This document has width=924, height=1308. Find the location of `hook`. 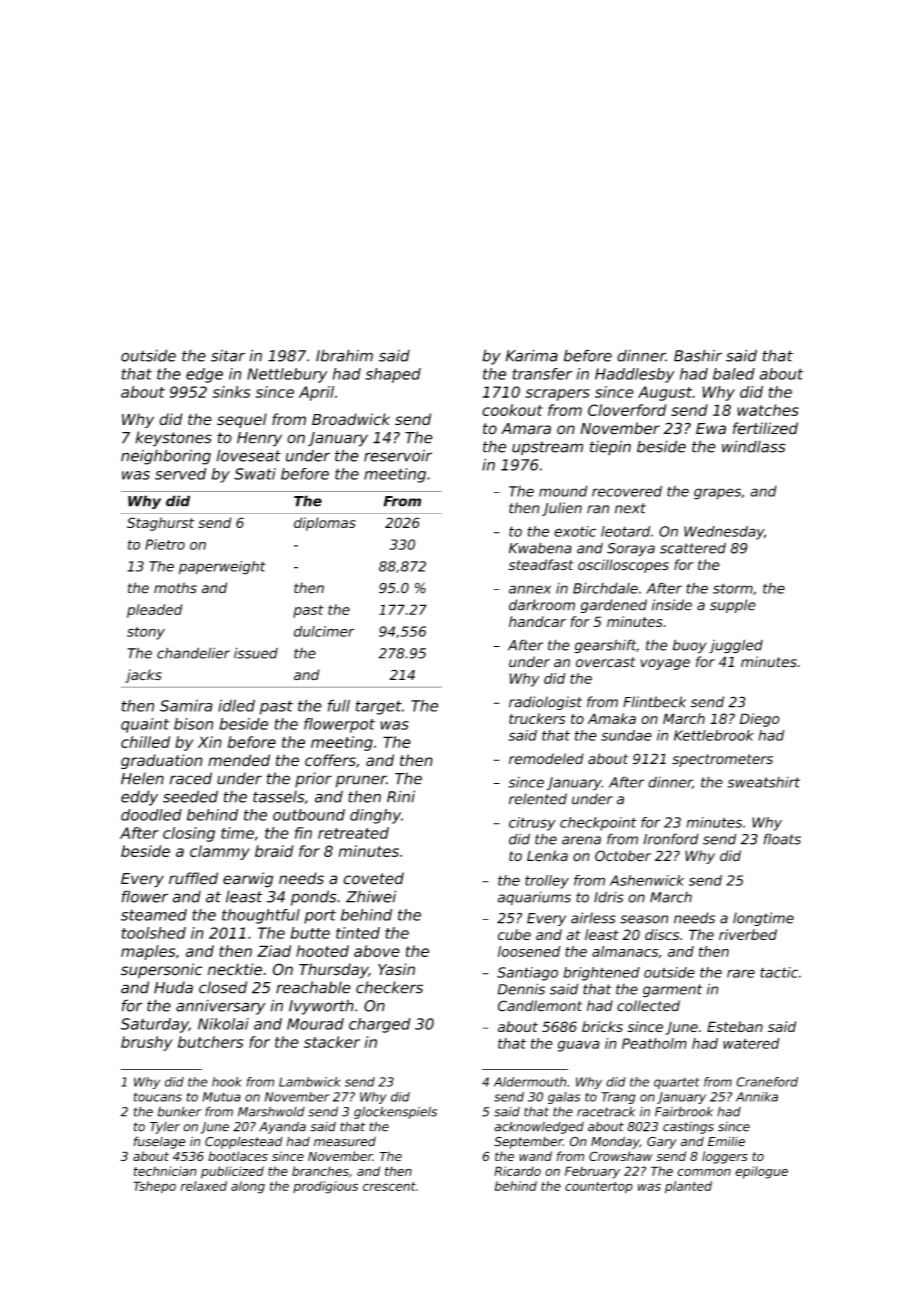

hook is located at coordinates (227, 1082).
